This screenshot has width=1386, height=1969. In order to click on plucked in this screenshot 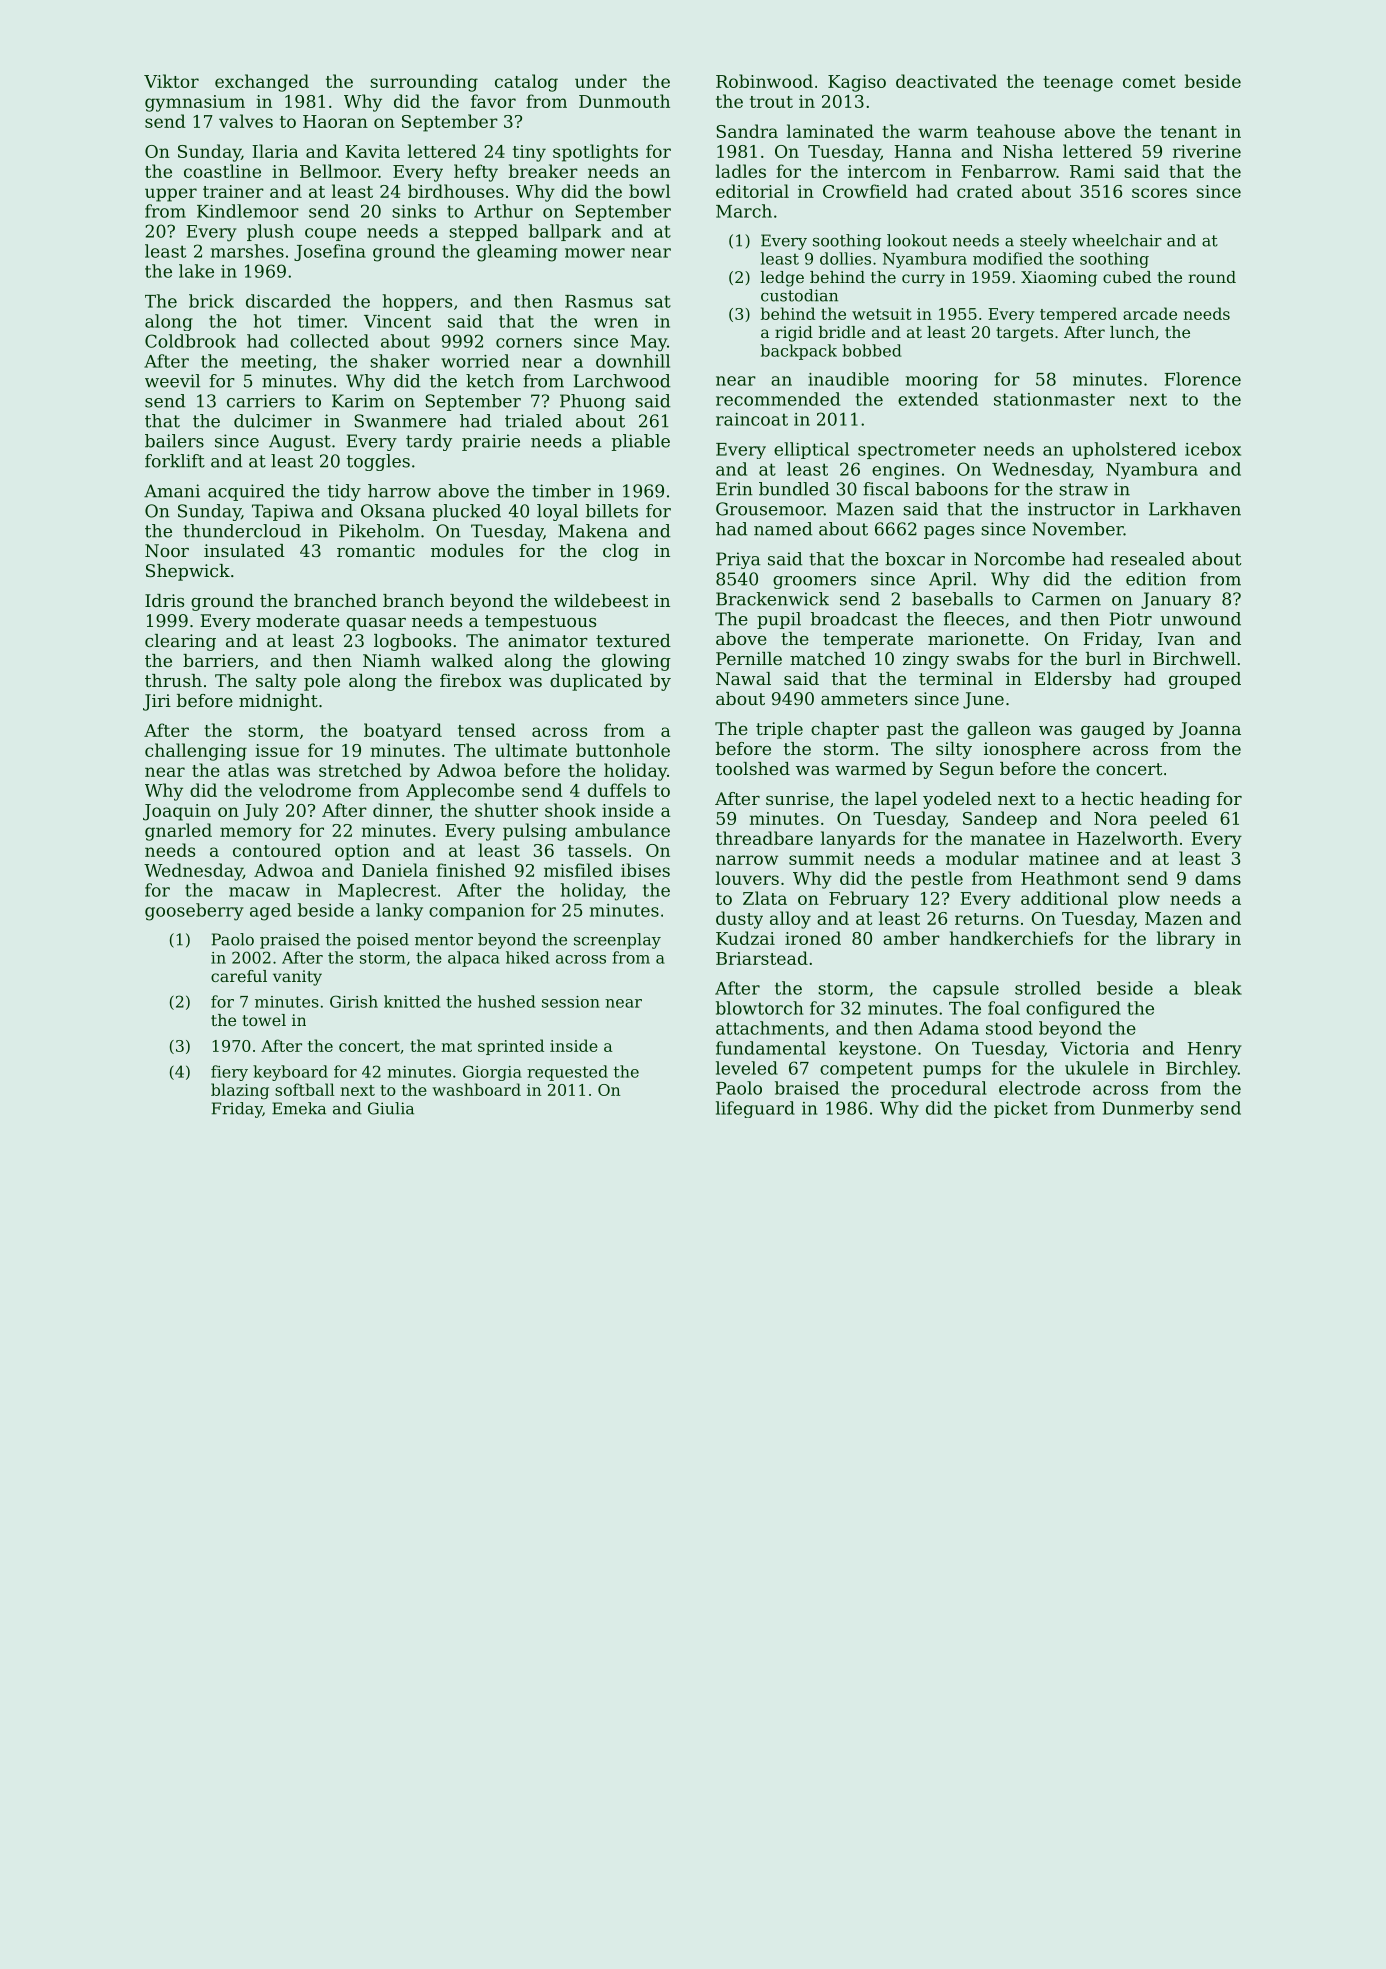, I will do `click(467, 512)`.
